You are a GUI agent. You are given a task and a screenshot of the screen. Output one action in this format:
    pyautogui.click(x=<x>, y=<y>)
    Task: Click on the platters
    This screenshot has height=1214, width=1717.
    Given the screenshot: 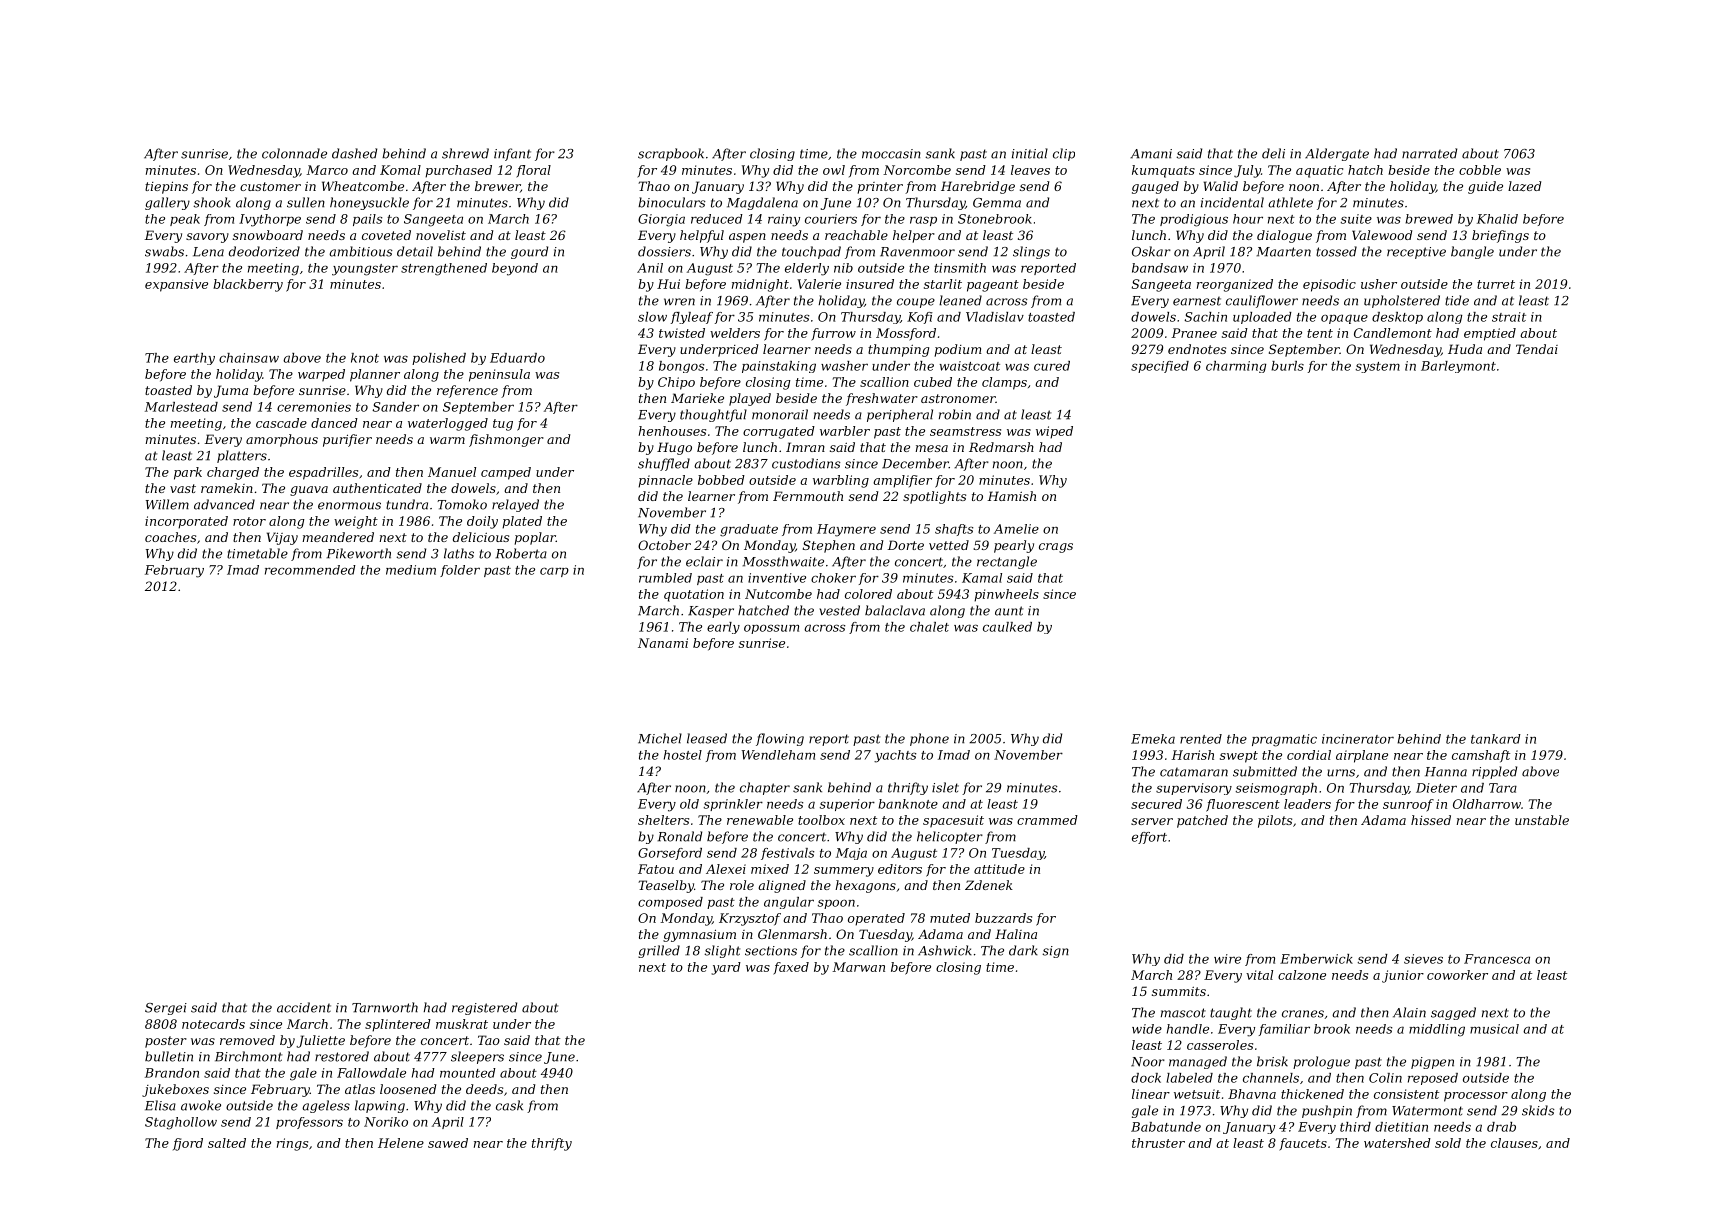 What is the action you would take?
    pyautogui.click(x=242, y=456)
